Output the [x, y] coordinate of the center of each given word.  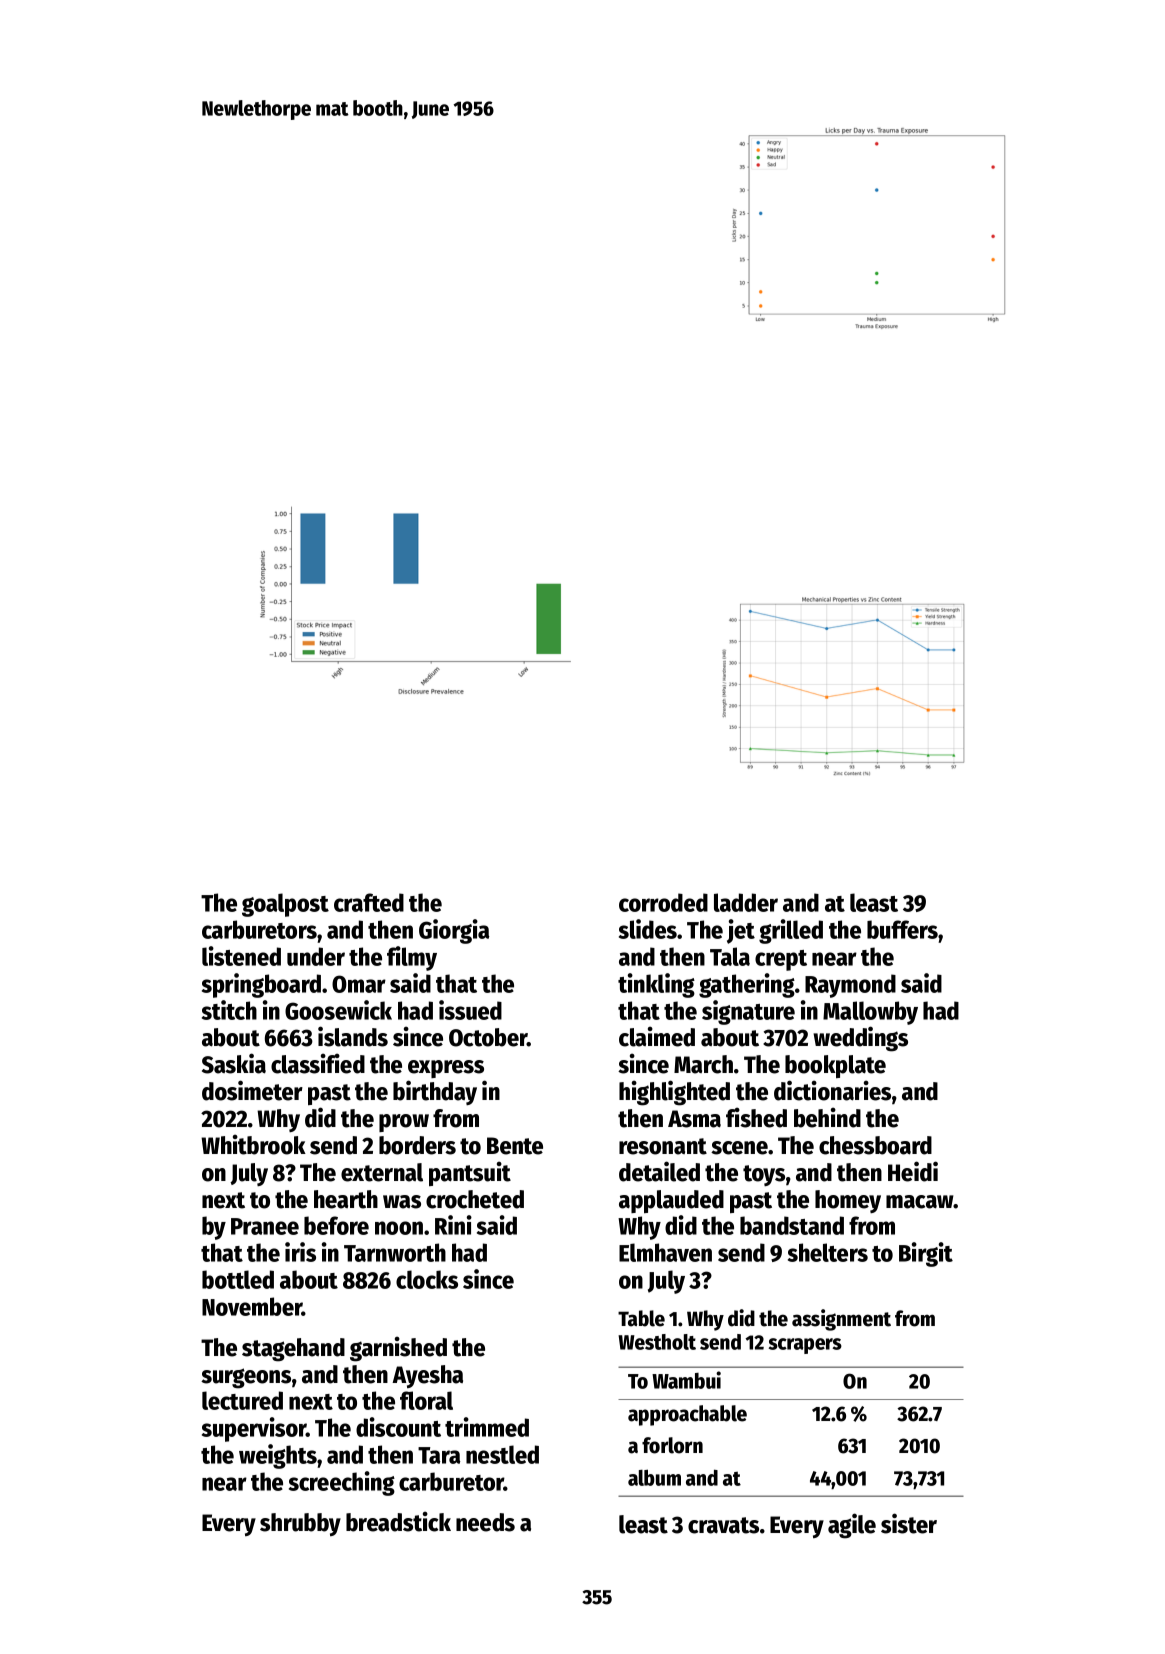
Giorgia [454, 931]
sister [909, 1523]
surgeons [246, 1378]
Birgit [926, 1254]
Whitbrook [253, 1144]
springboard [261, 985]
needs [485, 1522]
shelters [828, 1252]
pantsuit [470, 1173]
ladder [746, 902]
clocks [427, 1279]
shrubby [300, 1524]
